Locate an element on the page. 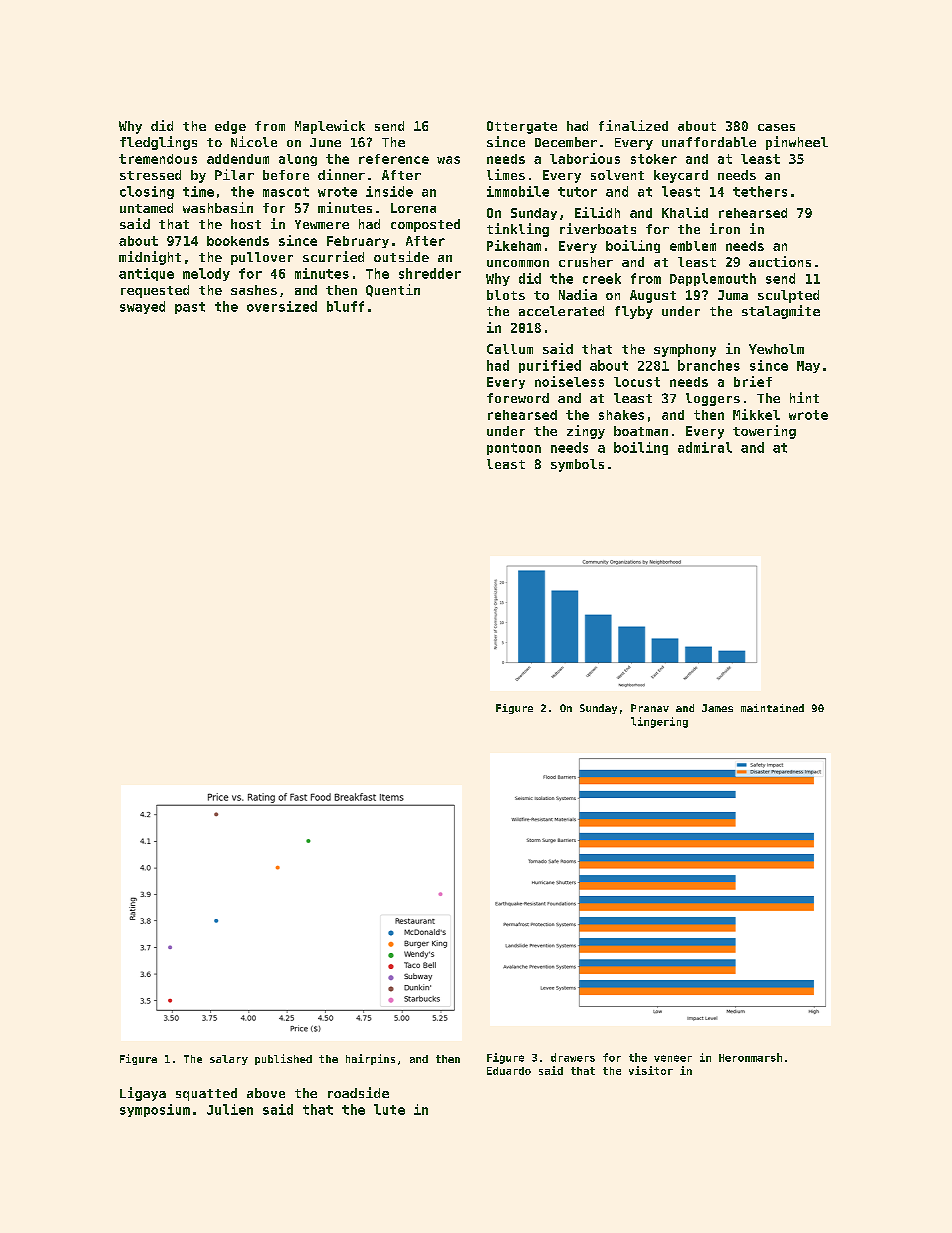 The width and height of the page is (952, 1233). past is located at coordinates (190, 308).
